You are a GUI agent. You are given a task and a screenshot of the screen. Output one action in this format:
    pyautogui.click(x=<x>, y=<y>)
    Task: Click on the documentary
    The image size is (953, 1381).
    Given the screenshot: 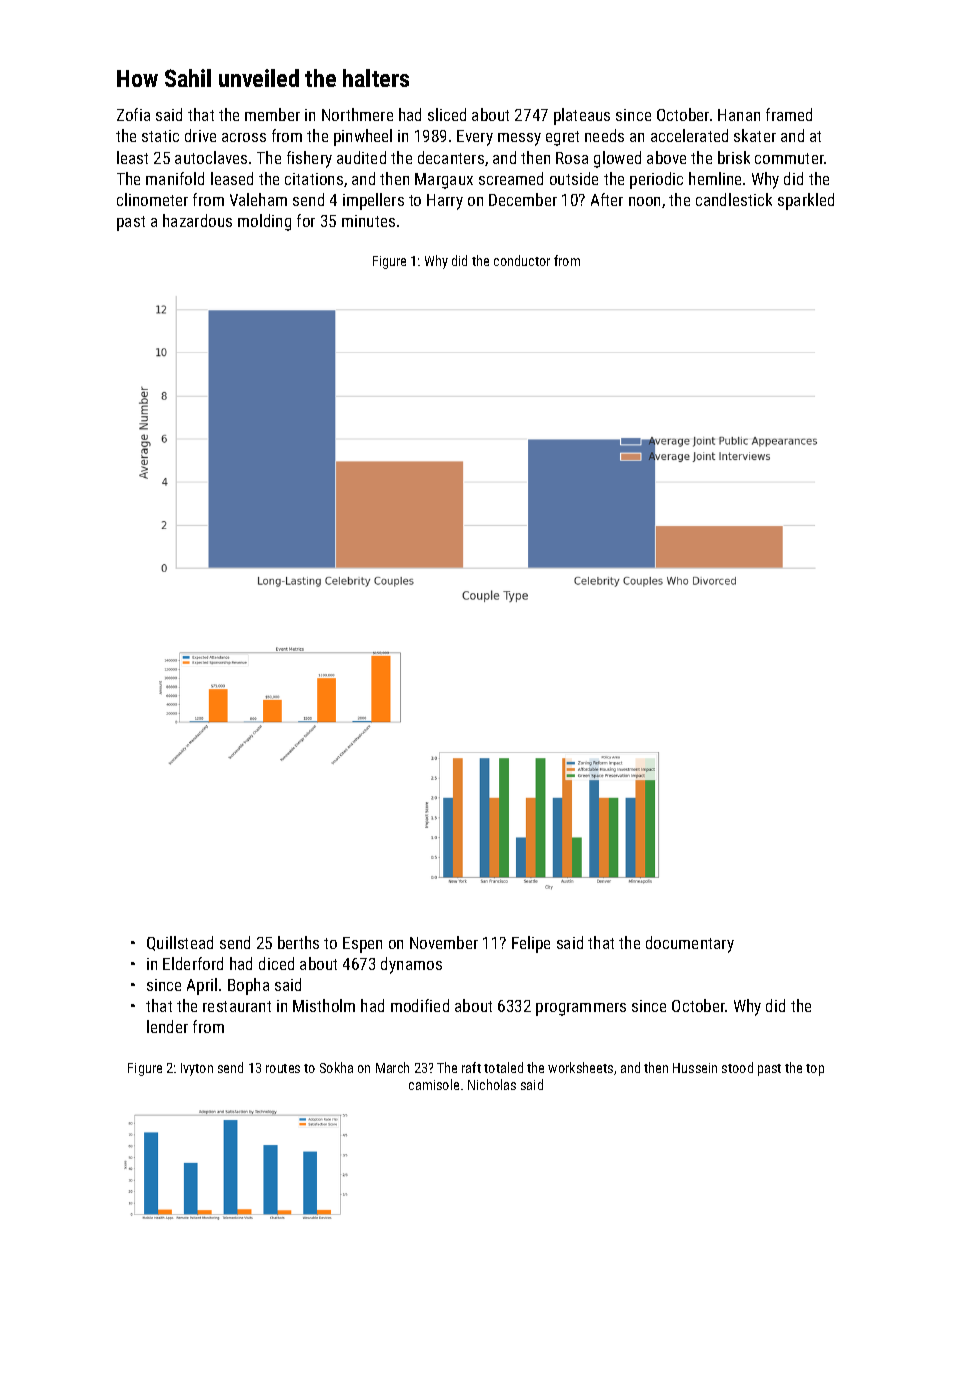 What is the action you would take?
    pyautogui.click(x=690, y=944)
